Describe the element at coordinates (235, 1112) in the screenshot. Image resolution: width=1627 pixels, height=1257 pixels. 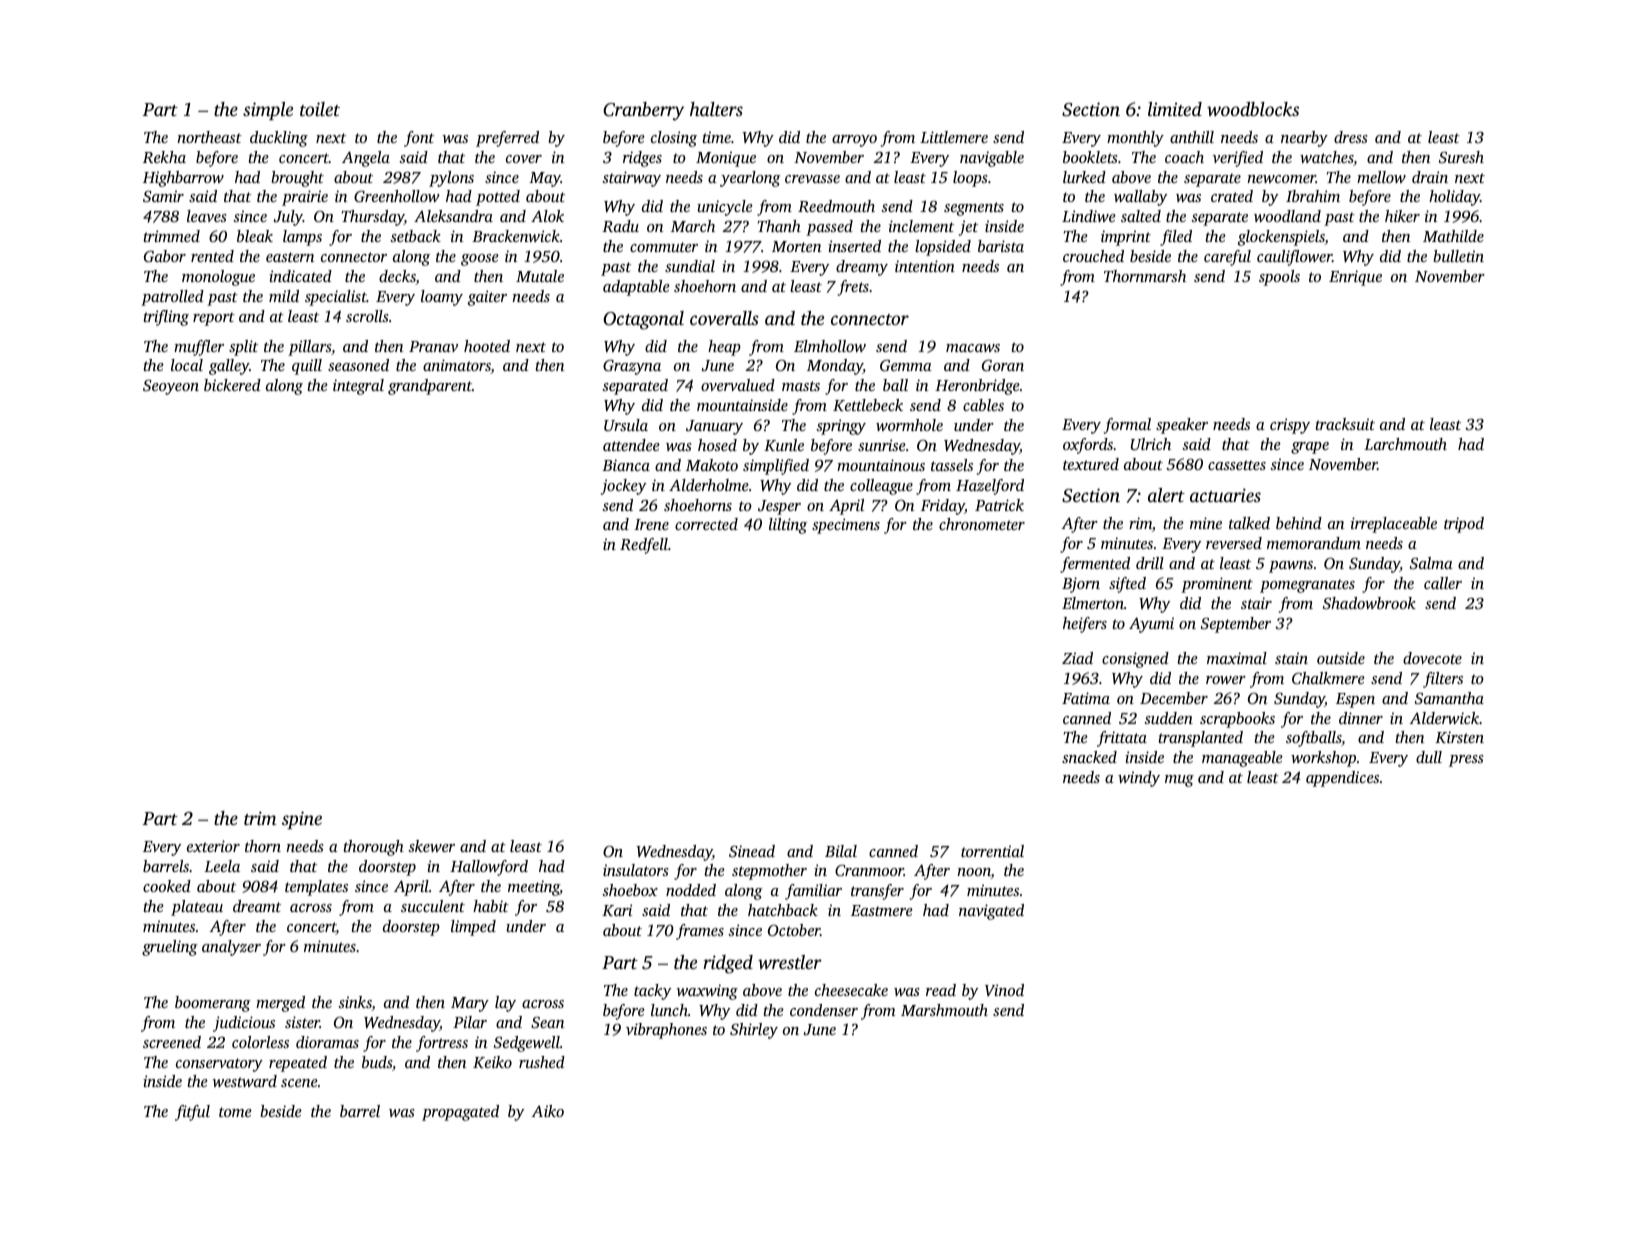
I see `tome` at that location.
